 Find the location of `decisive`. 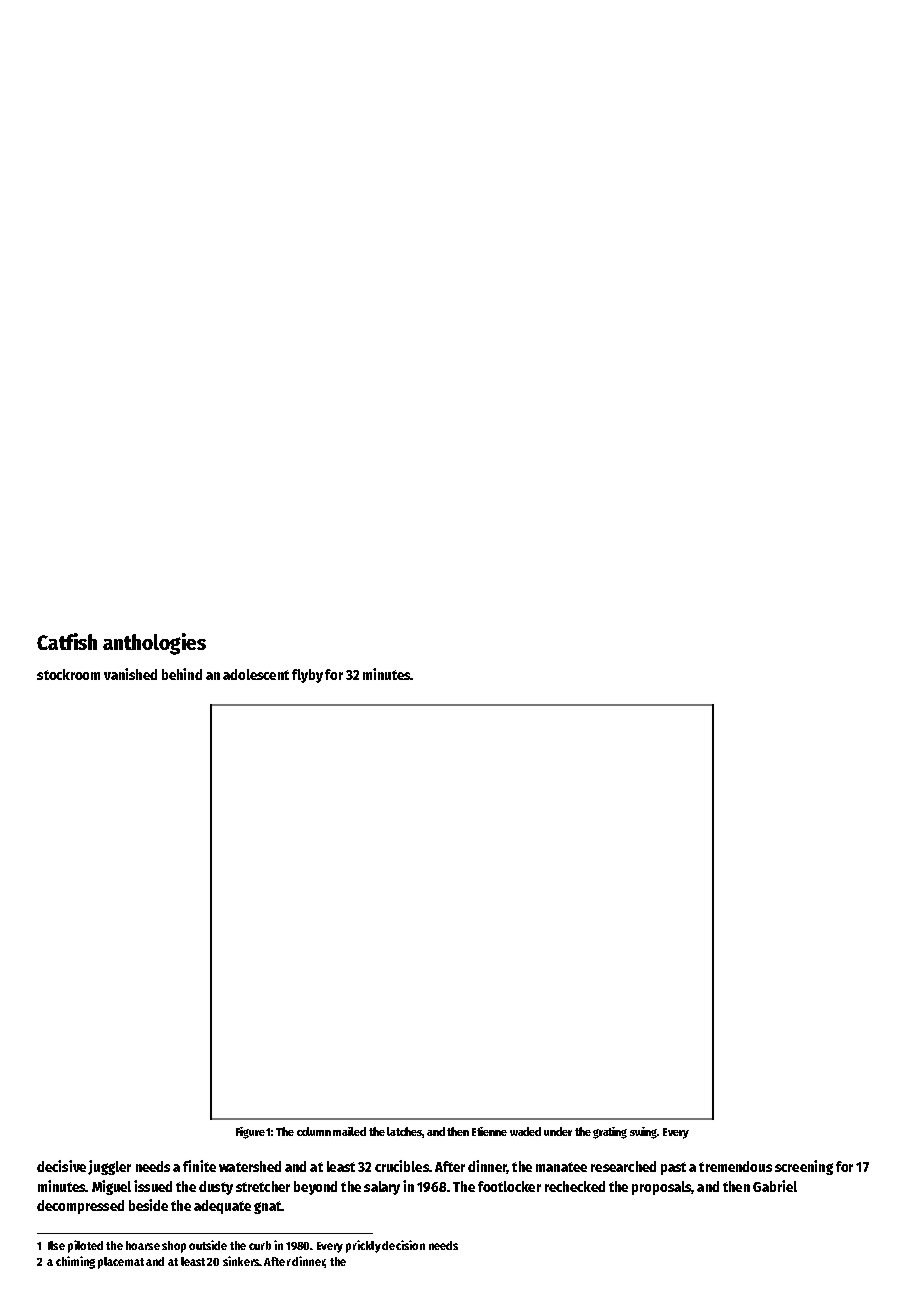

decisive is located at coordinates (61, 1166).
